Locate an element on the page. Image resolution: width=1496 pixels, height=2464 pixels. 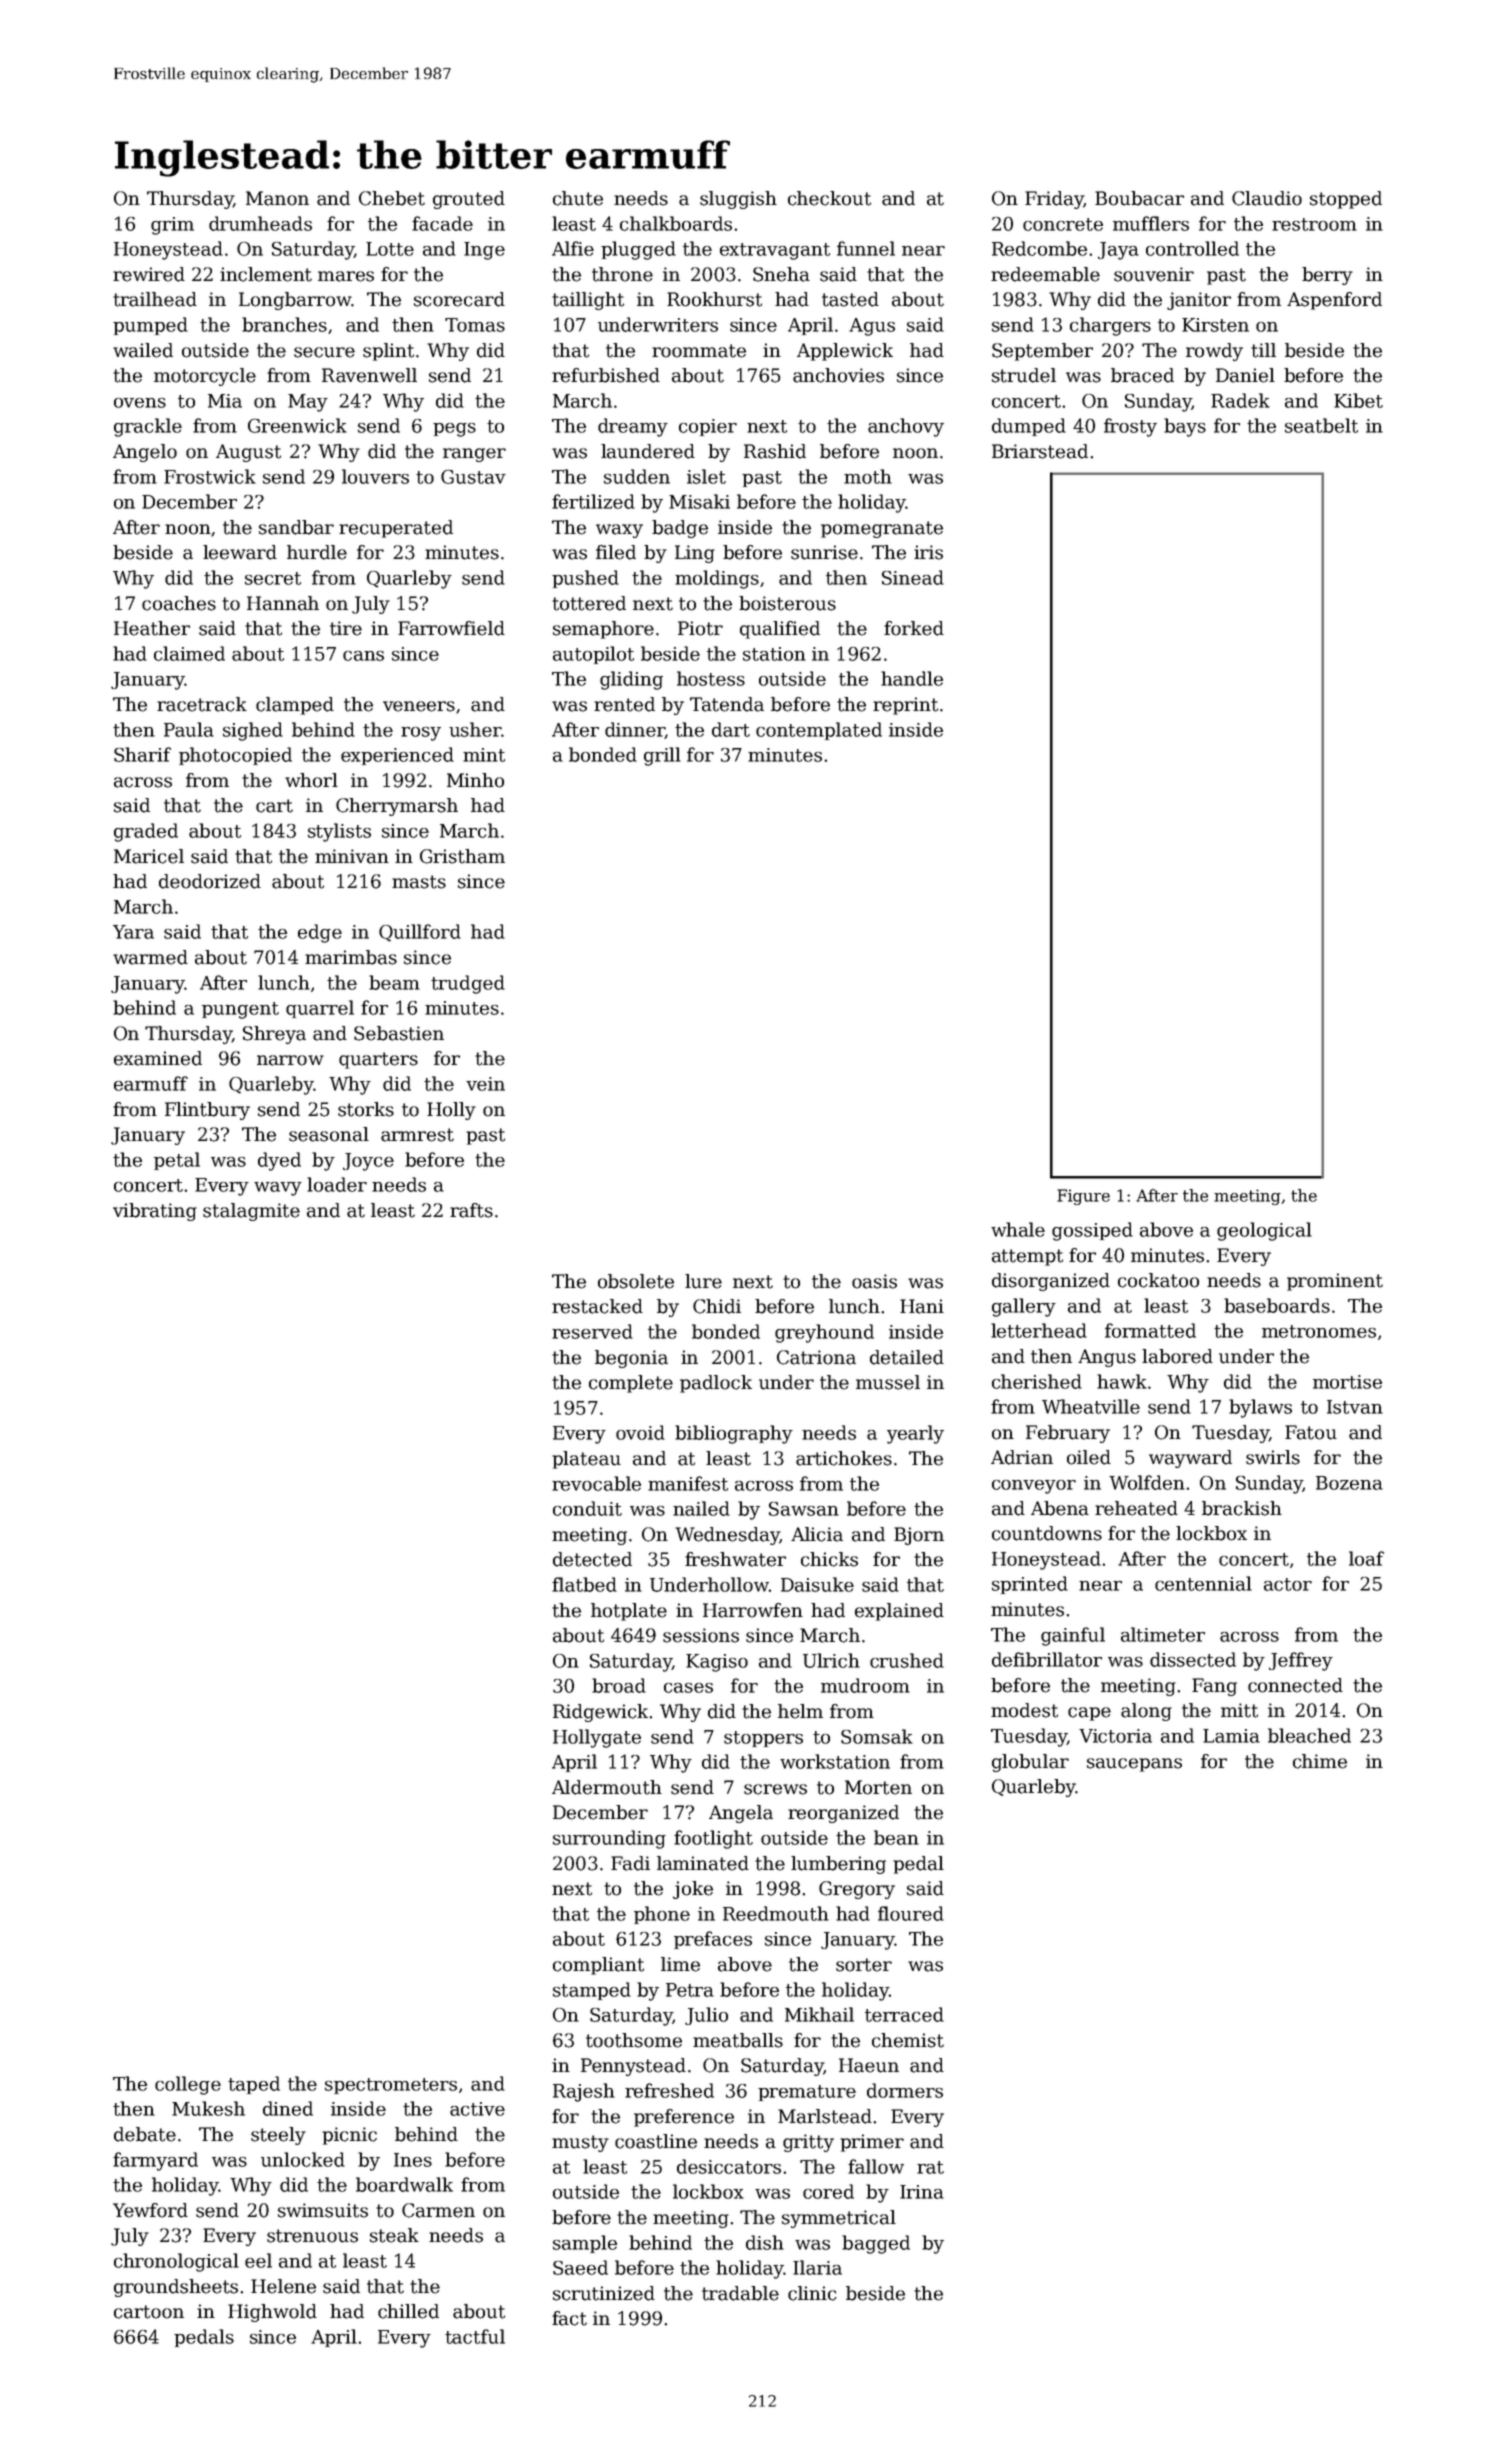
primer is located at coordinates (872, 2143).
